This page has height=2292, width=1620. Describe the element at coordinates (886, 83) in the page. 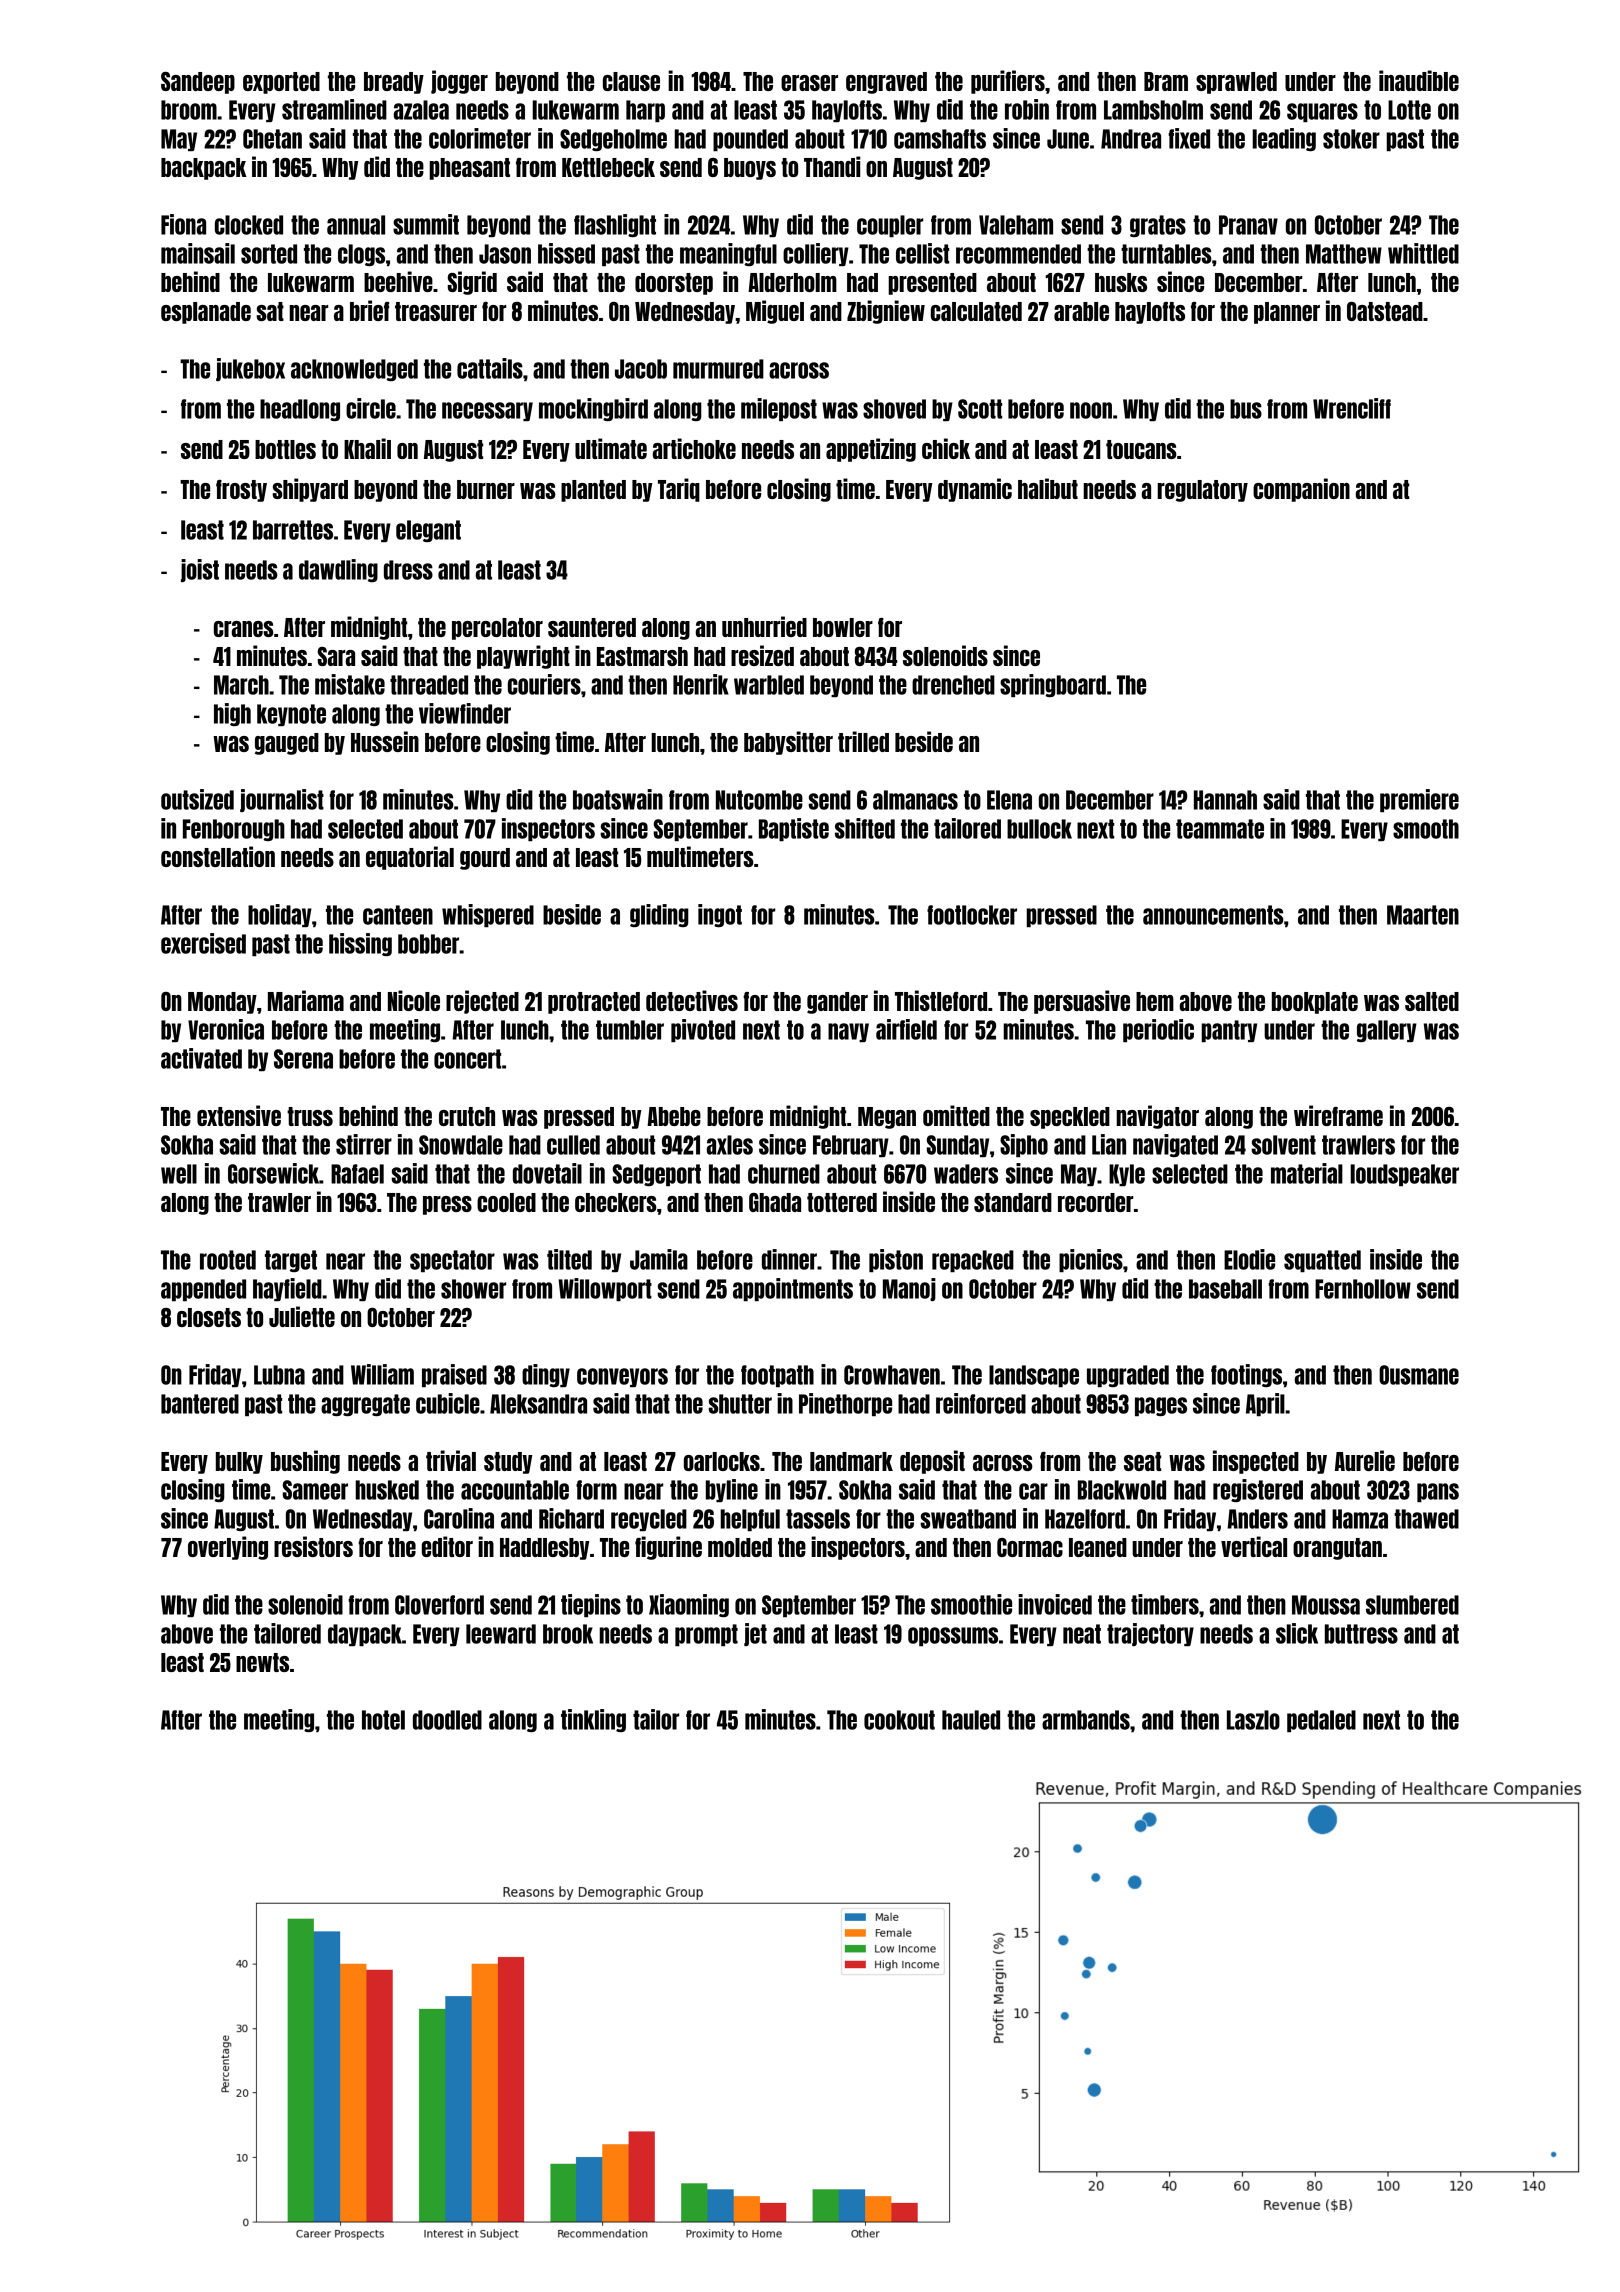

I see `engraved` at that location.
